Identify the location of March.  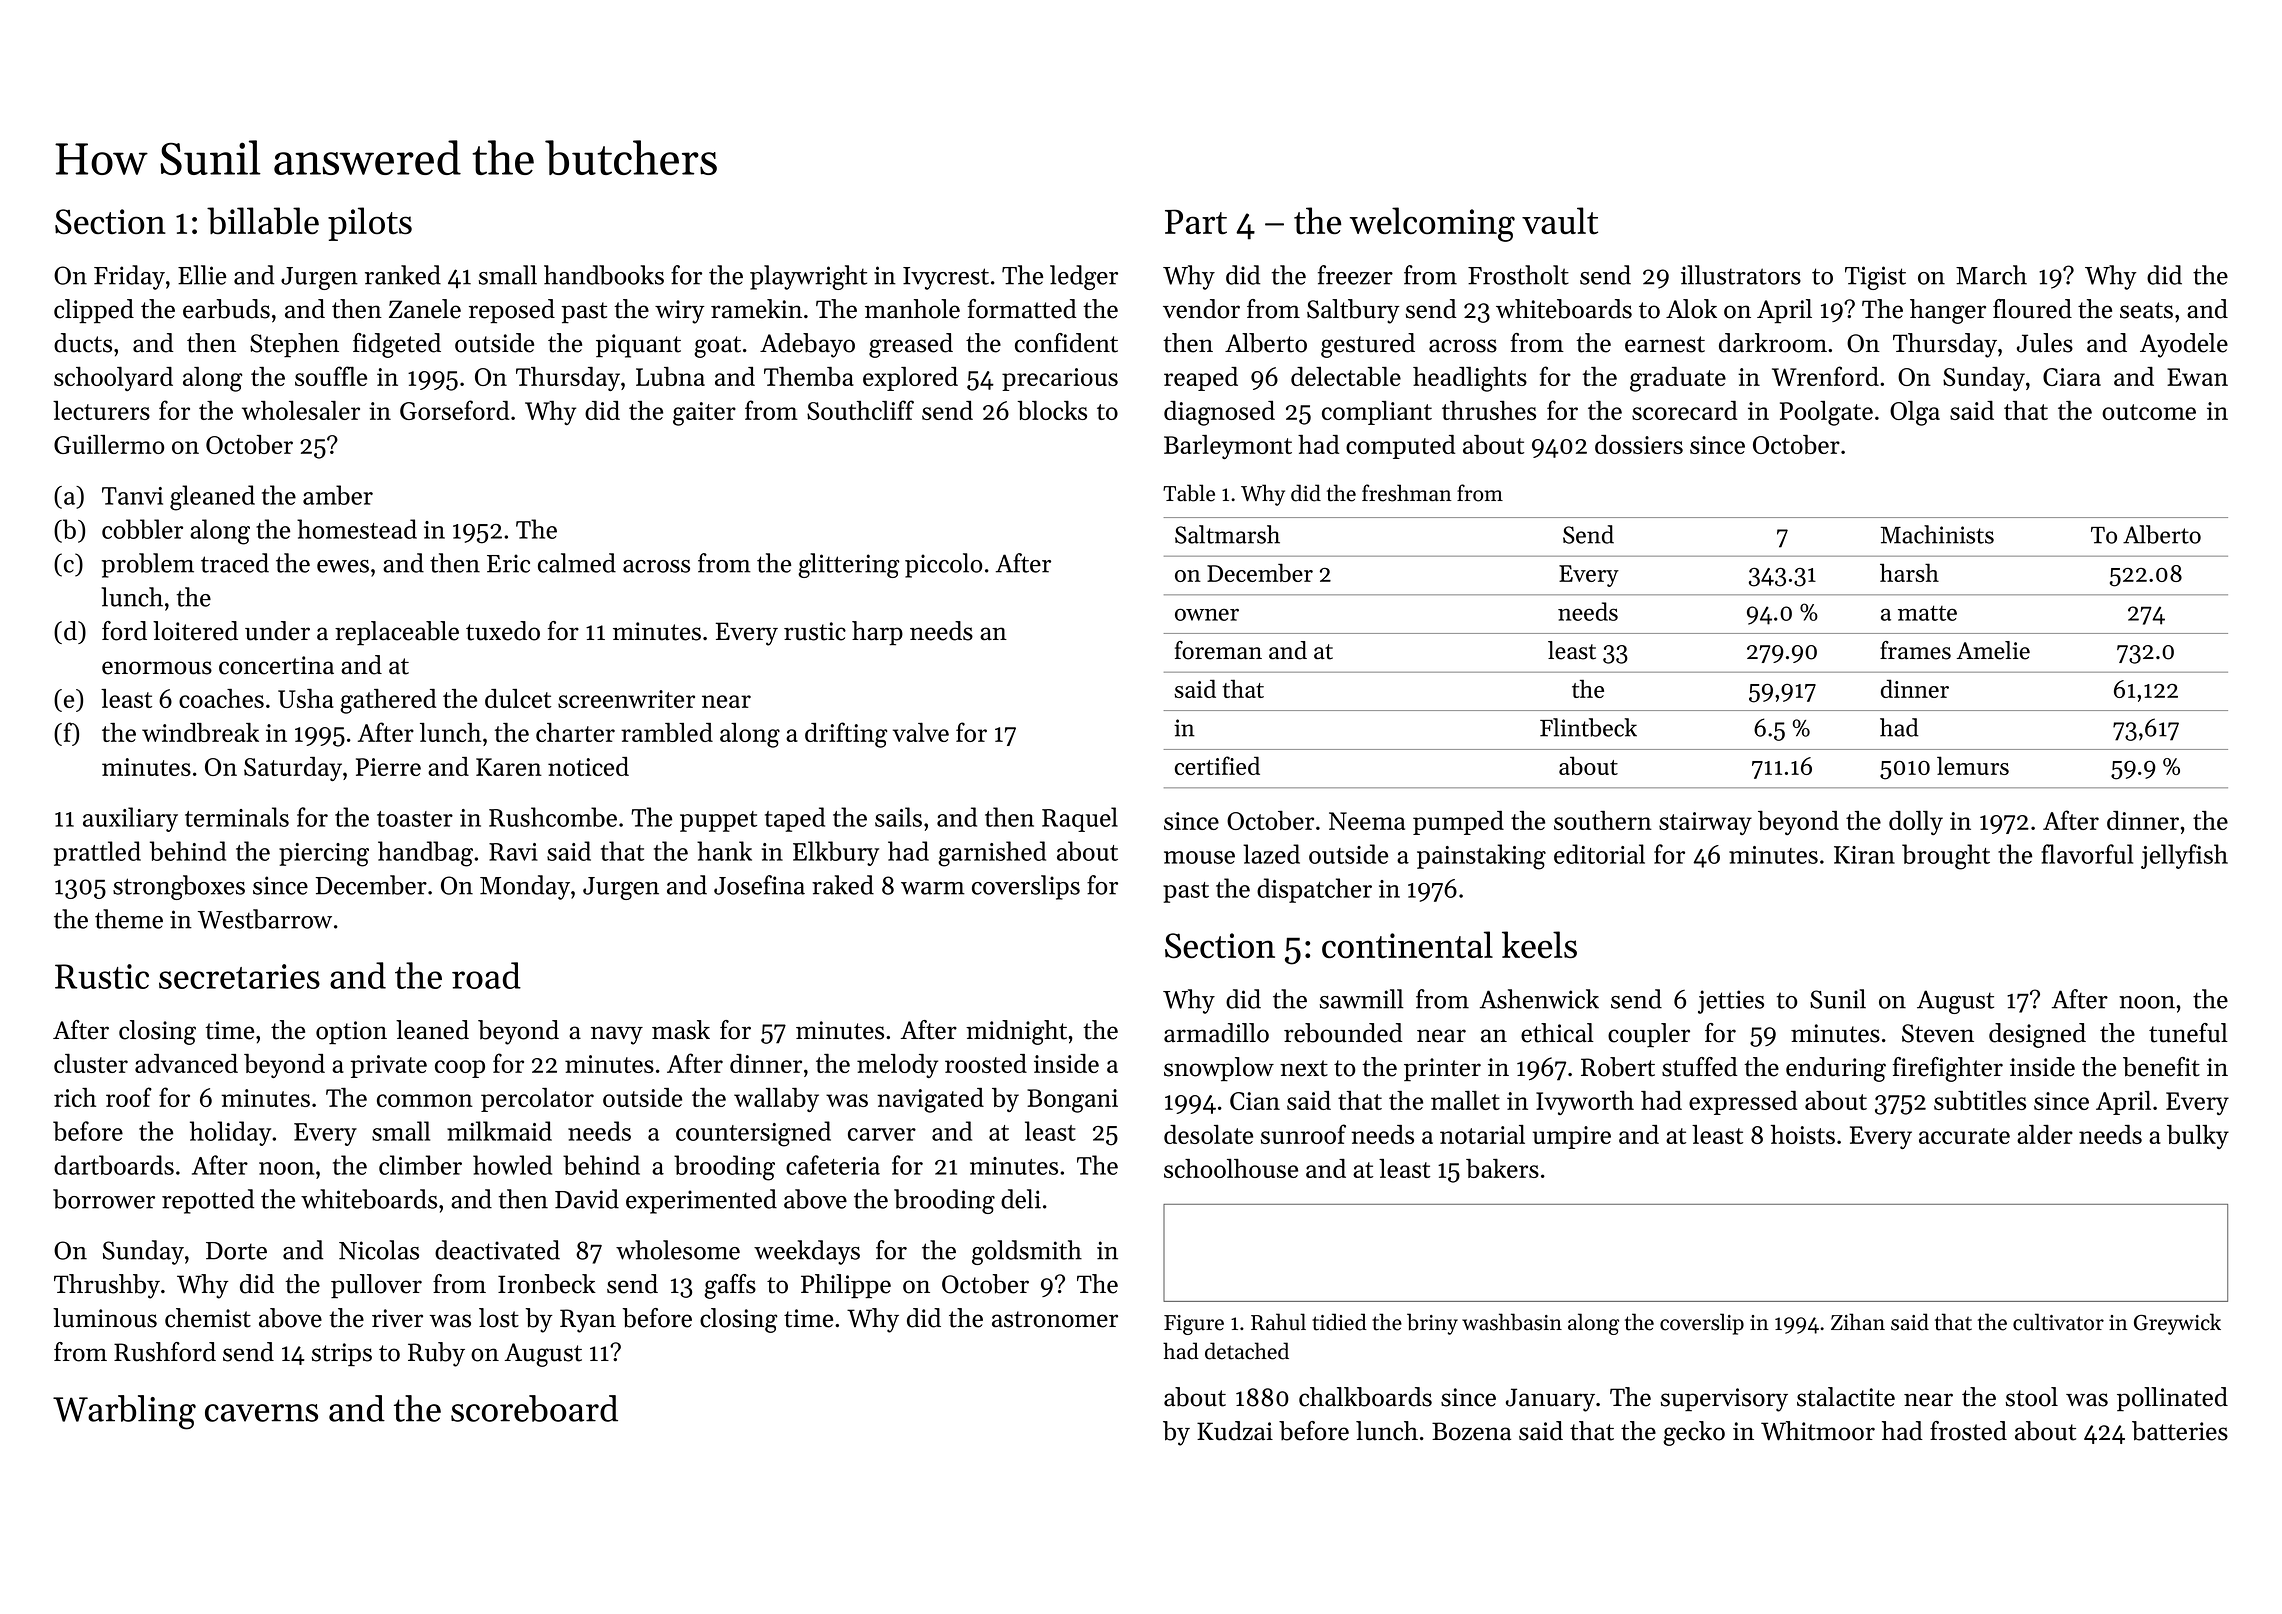
(1991, 275).
